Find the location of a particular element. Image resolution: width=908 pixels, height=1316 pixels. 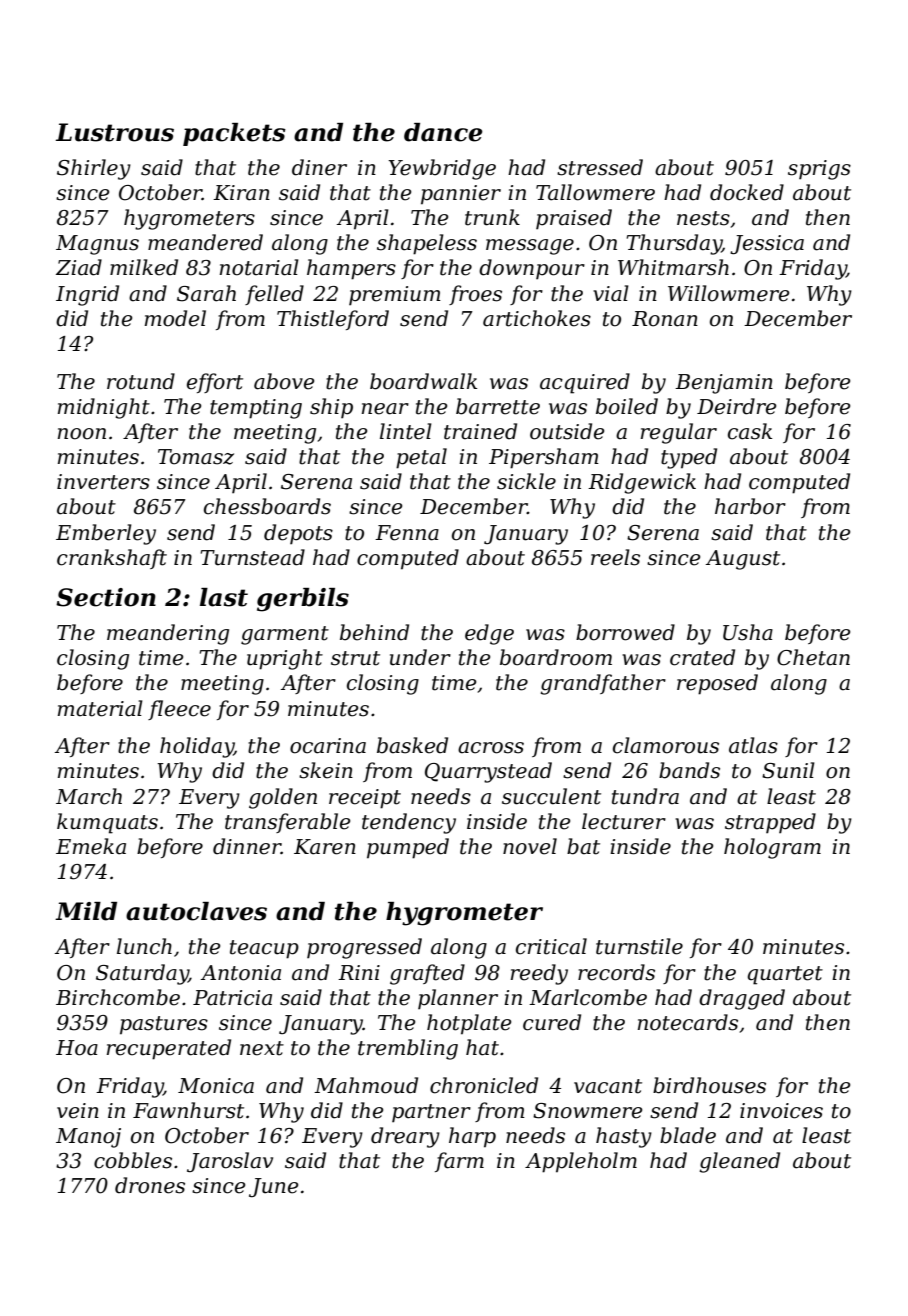

Manoj is located at coordinates (88, 1138).
